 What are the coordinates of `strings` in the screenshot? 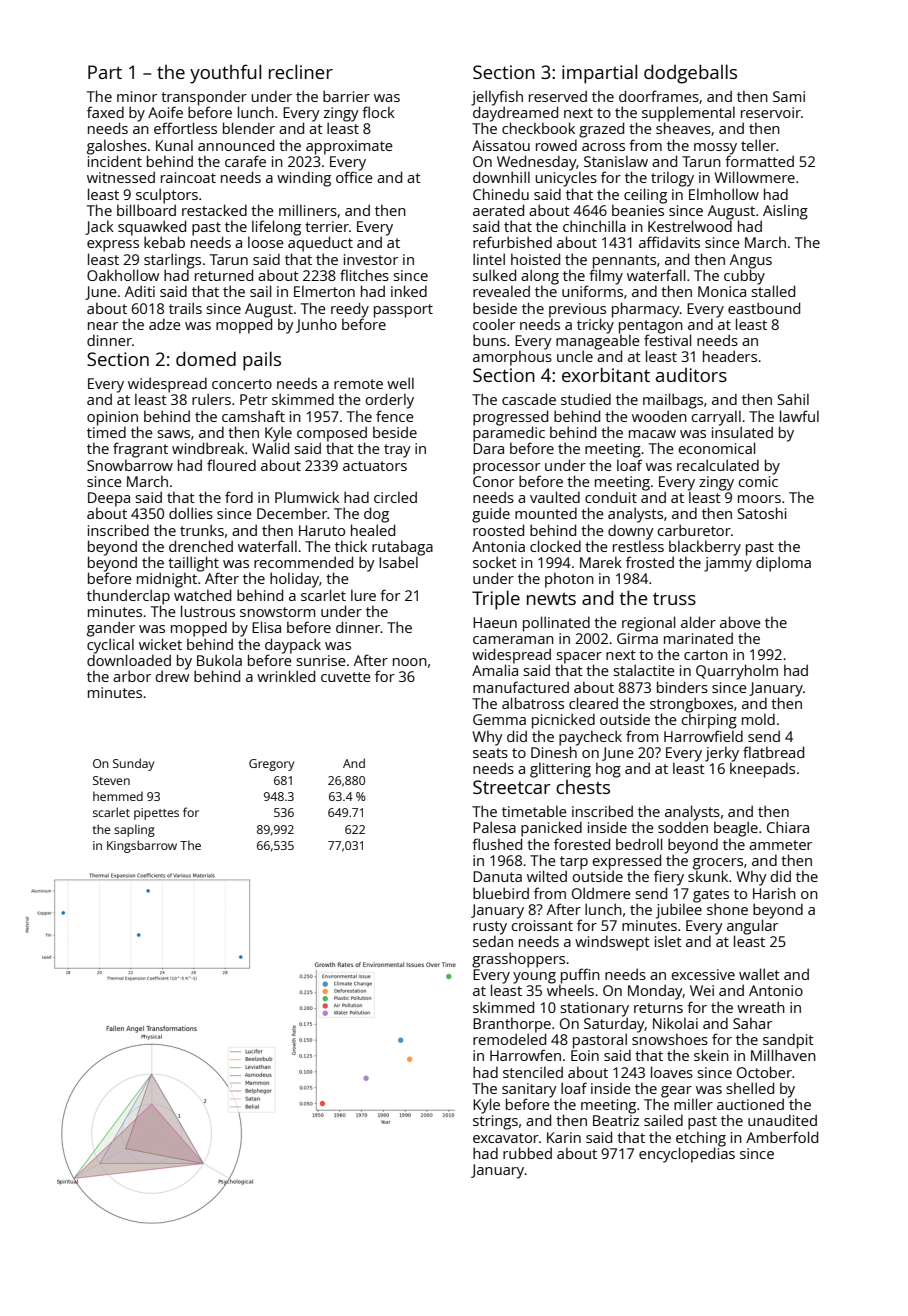 It's located at (495, 1122).
